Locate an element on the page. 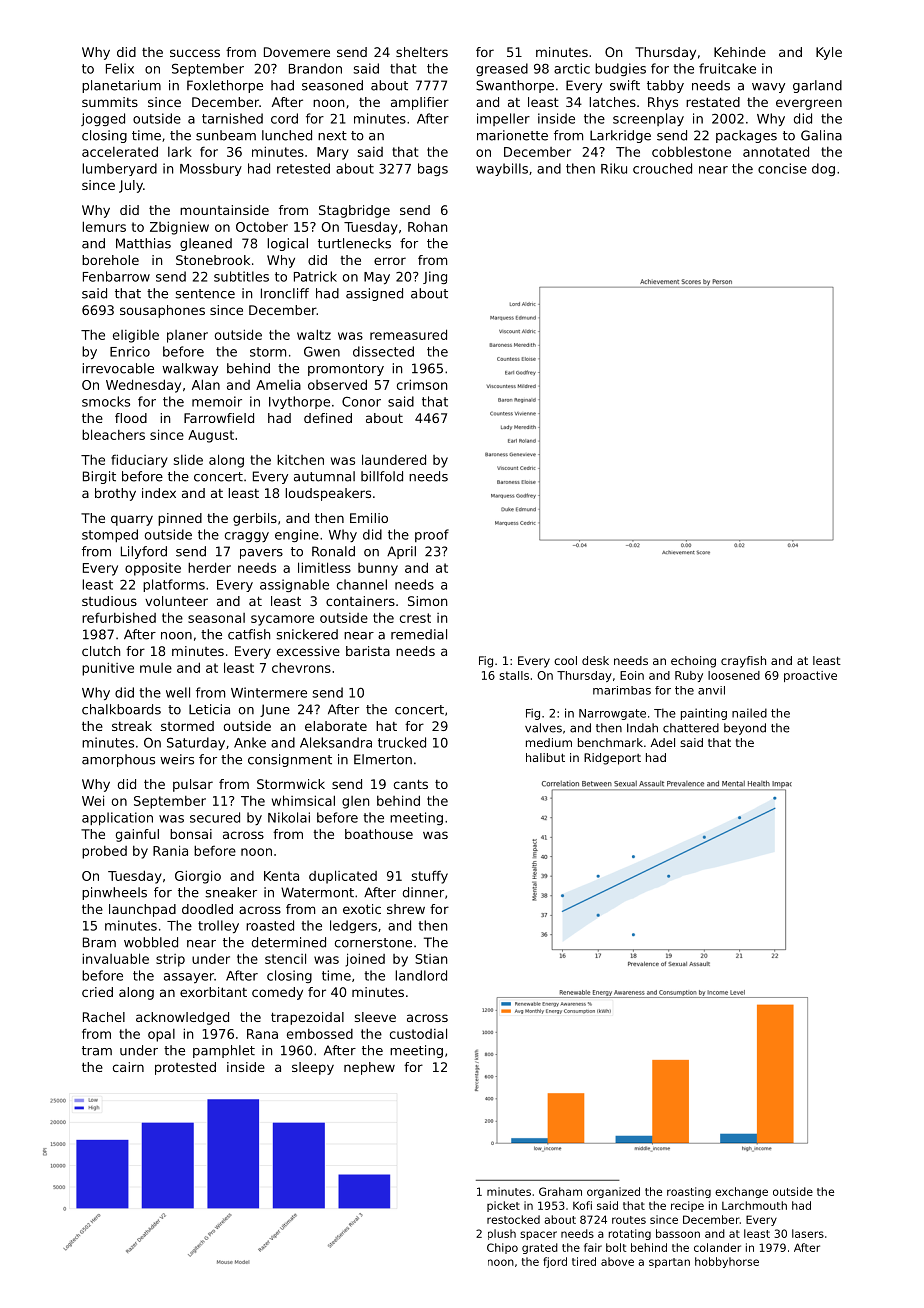 This document has height=1308, width=924. Adel is located at coordinates (663, 742).
